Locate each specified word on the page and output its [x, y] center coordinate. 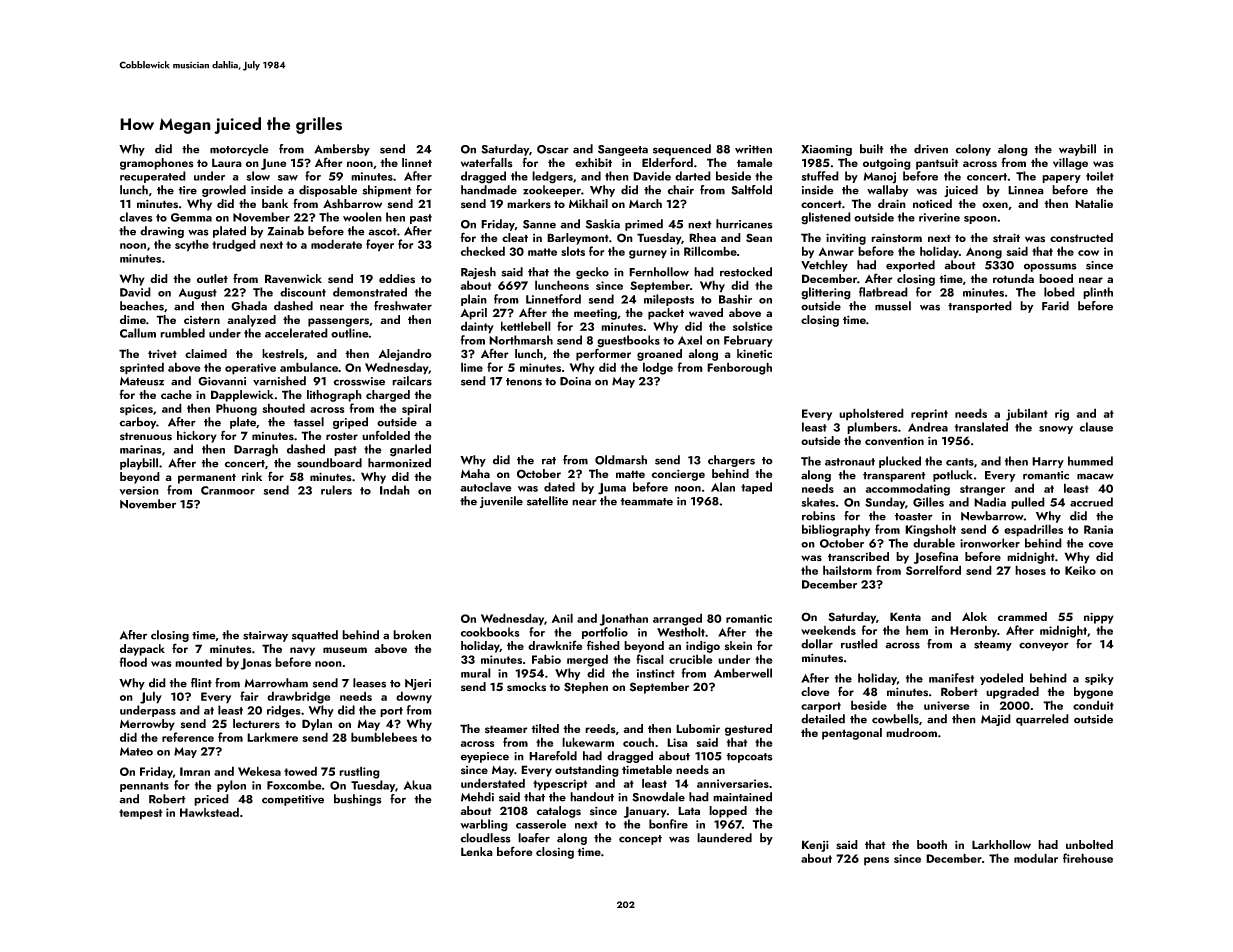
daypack [142, 650]
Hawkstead [209, 812]
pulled [1028, 503]
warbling [484, 825]
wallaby [887, 191]
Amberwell [743, 673]
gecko [592, 273]
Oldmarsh [621, 460]
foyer [380, 245]
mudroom [911, 732]
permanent [207, 478]
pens [876, 861]
